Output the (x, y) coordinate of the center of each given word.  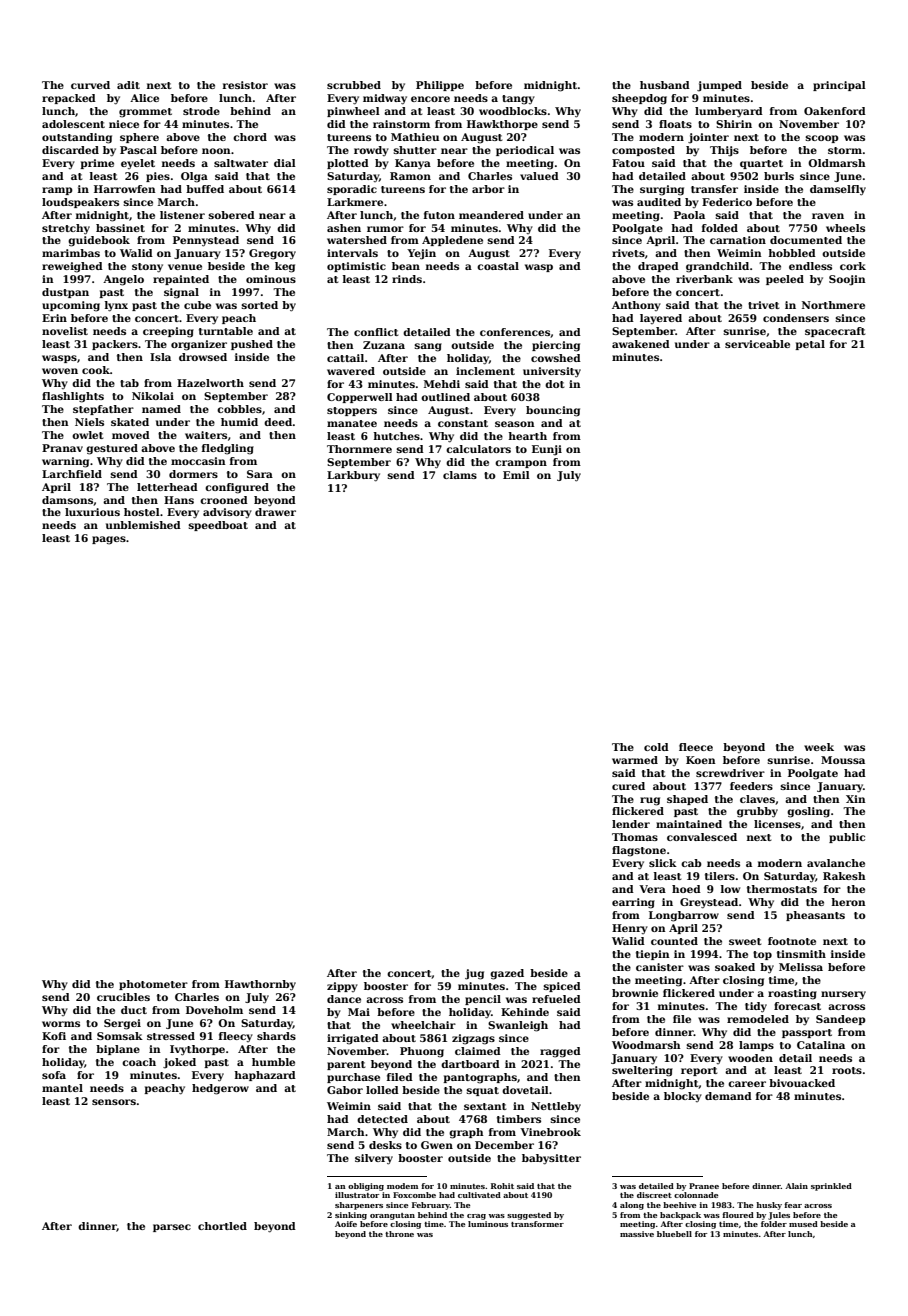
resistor (245, 85)
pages (109, 540)
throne (399, 1234)
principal (839, 86)
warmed (635, 760)
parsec (172, 1228)
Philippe (440, 86)
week (819, 747)
